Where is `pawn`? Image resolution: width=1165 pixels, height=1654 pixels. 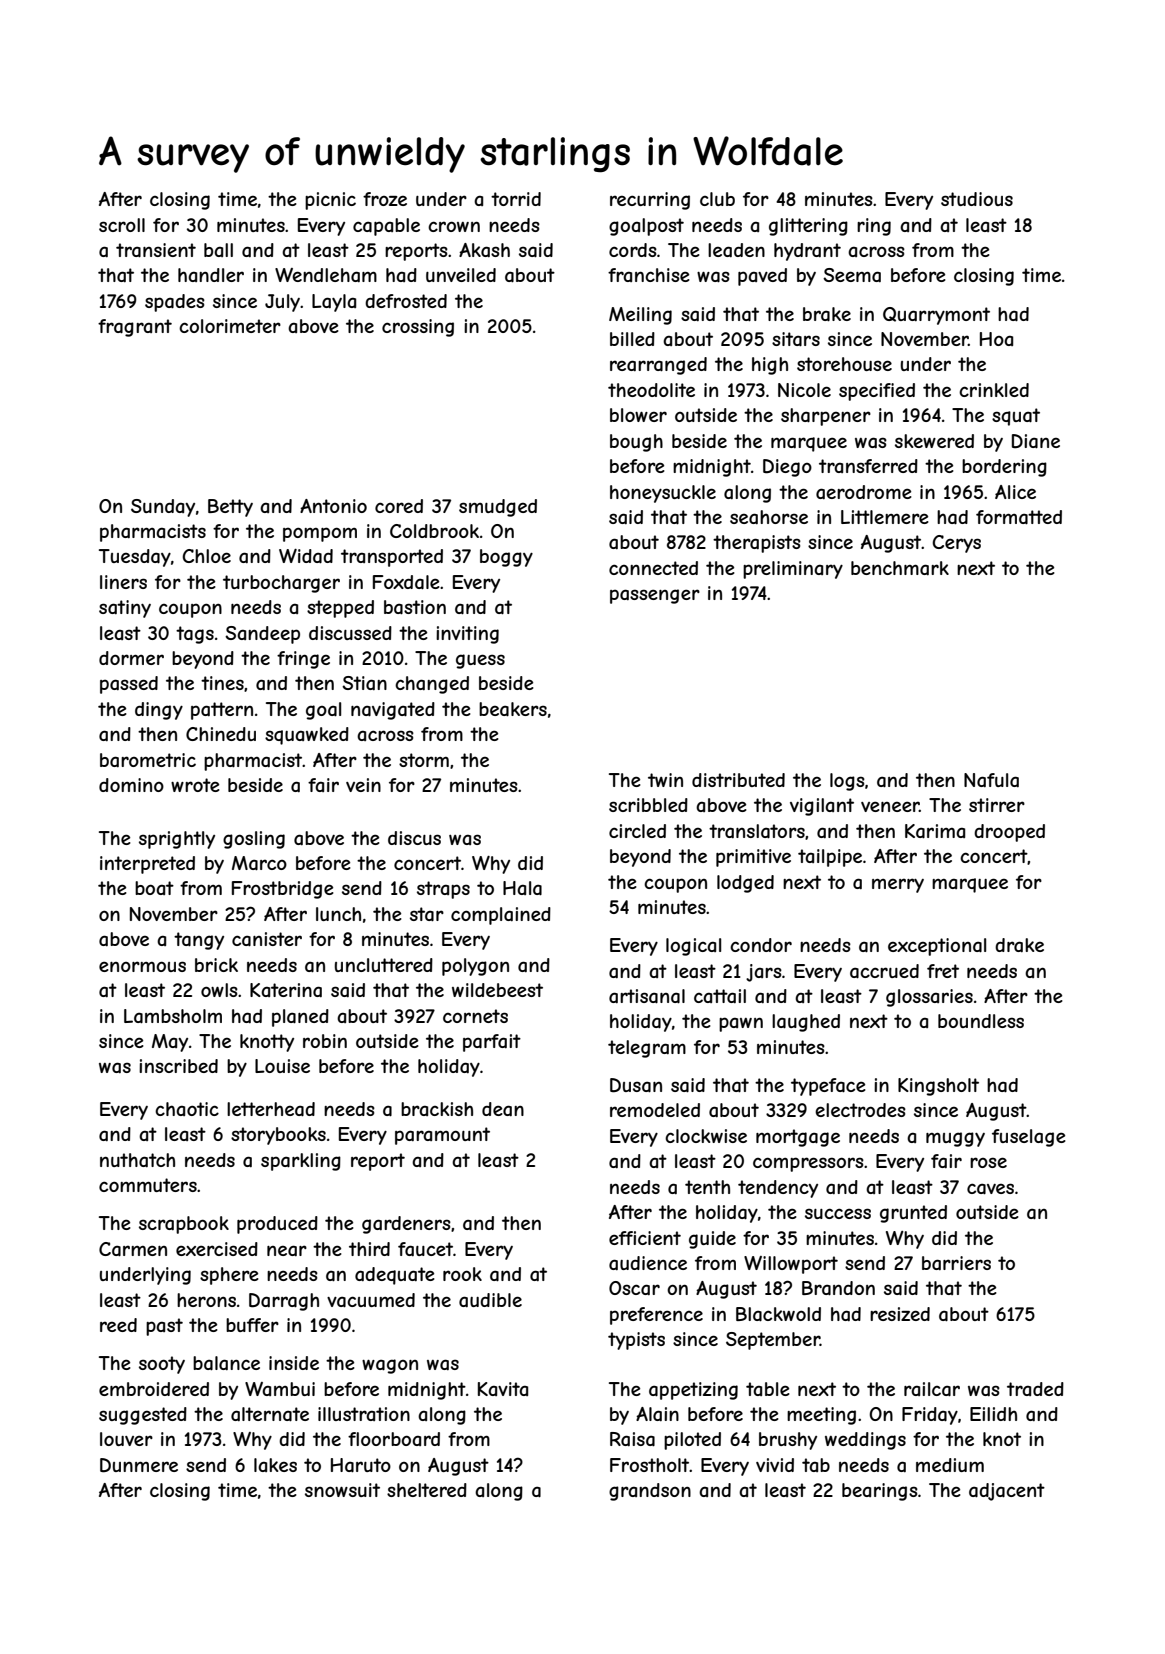 pawn is located at coordinates (741, 1024).
